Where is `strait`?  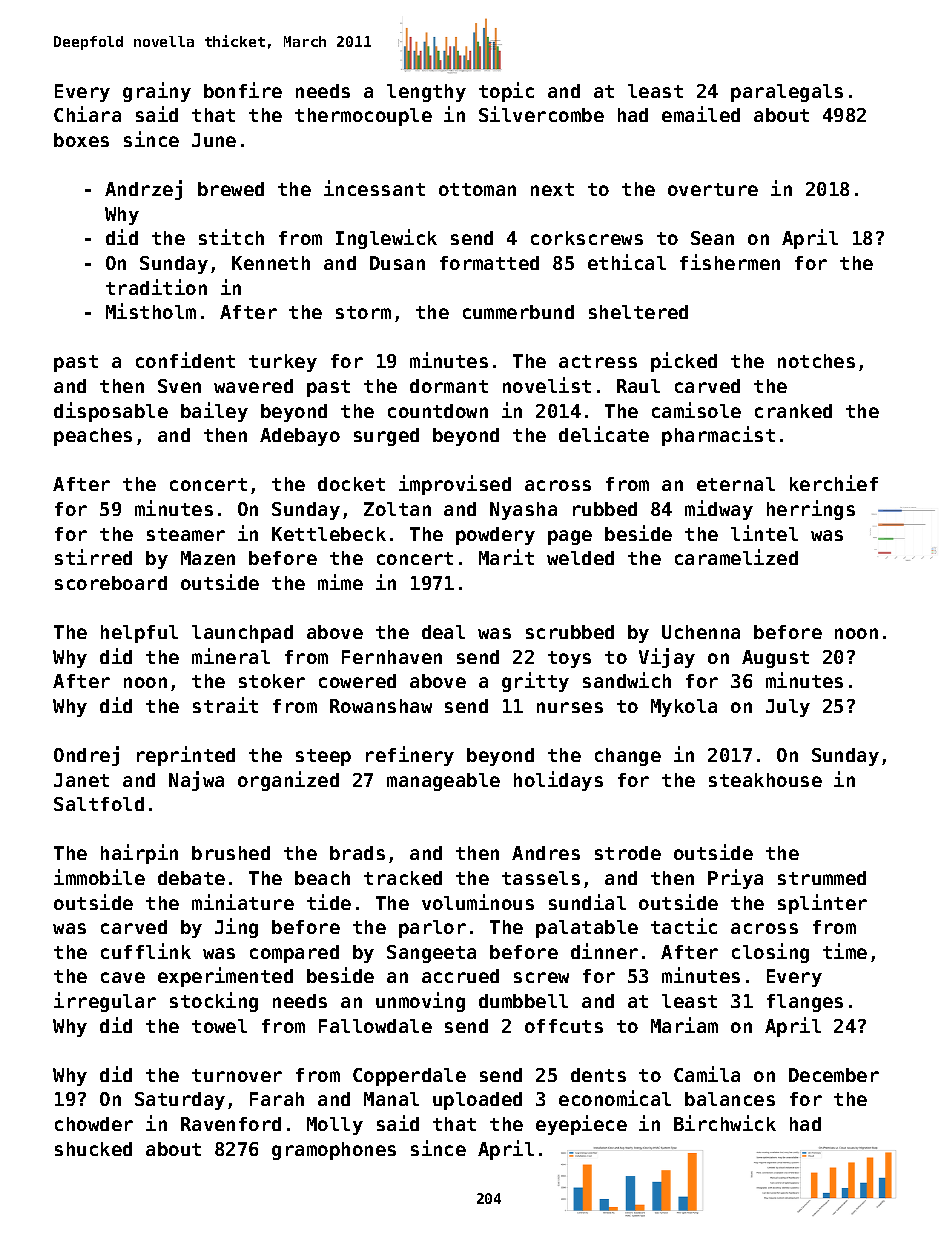
strait is located at coordinates (225, 705).
